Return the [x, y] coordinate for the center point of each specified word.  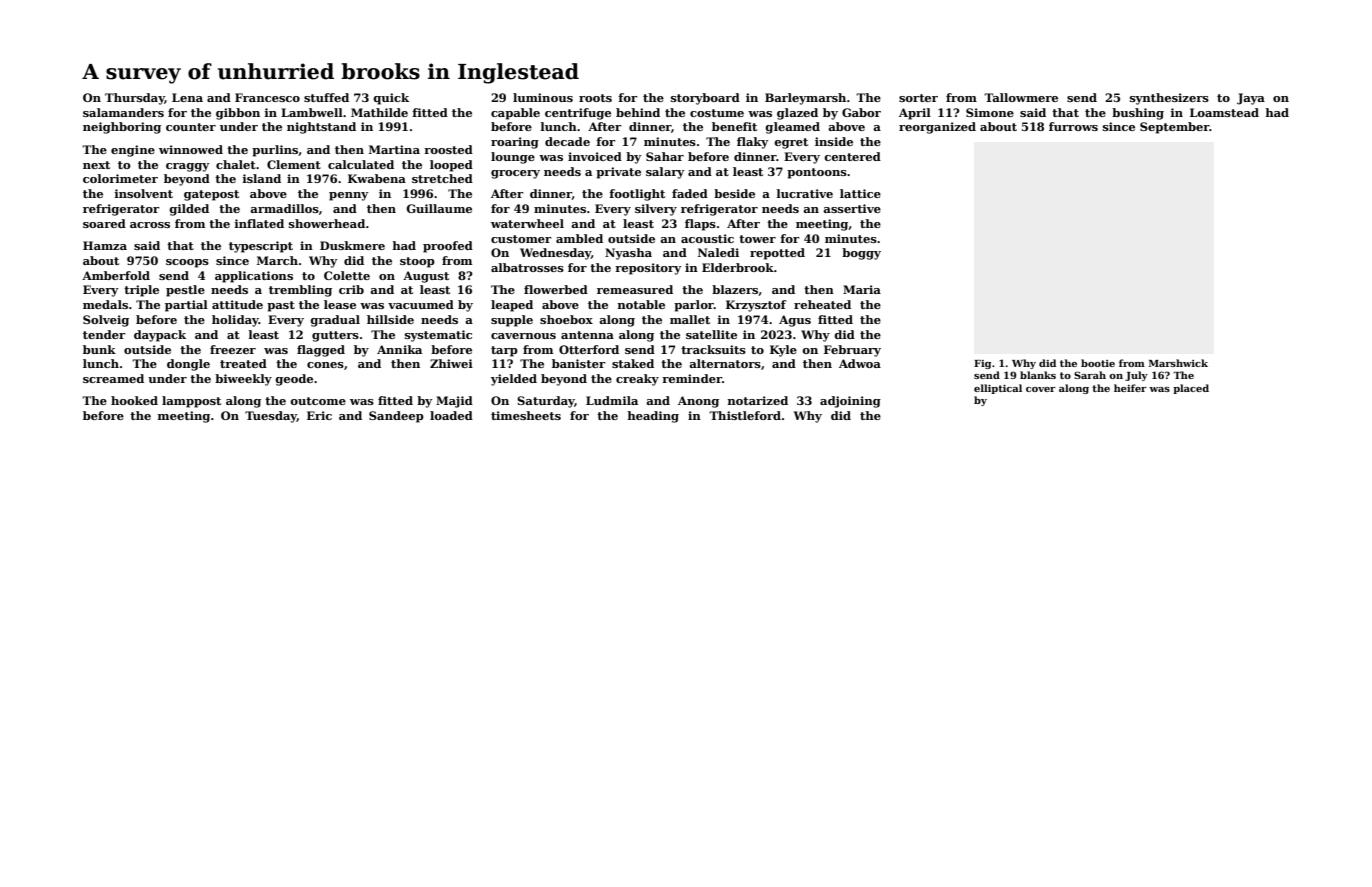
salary [665, 173]
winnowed [191, 149]
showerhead [327, 223]
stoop [417, 262]
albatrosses [527, 267]
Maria [862, 289]
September [1175, 128]
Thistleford [745, 415]
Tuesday [271, 417]
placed [1191, 389]
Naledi [718, 252]
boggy [861, 254]
